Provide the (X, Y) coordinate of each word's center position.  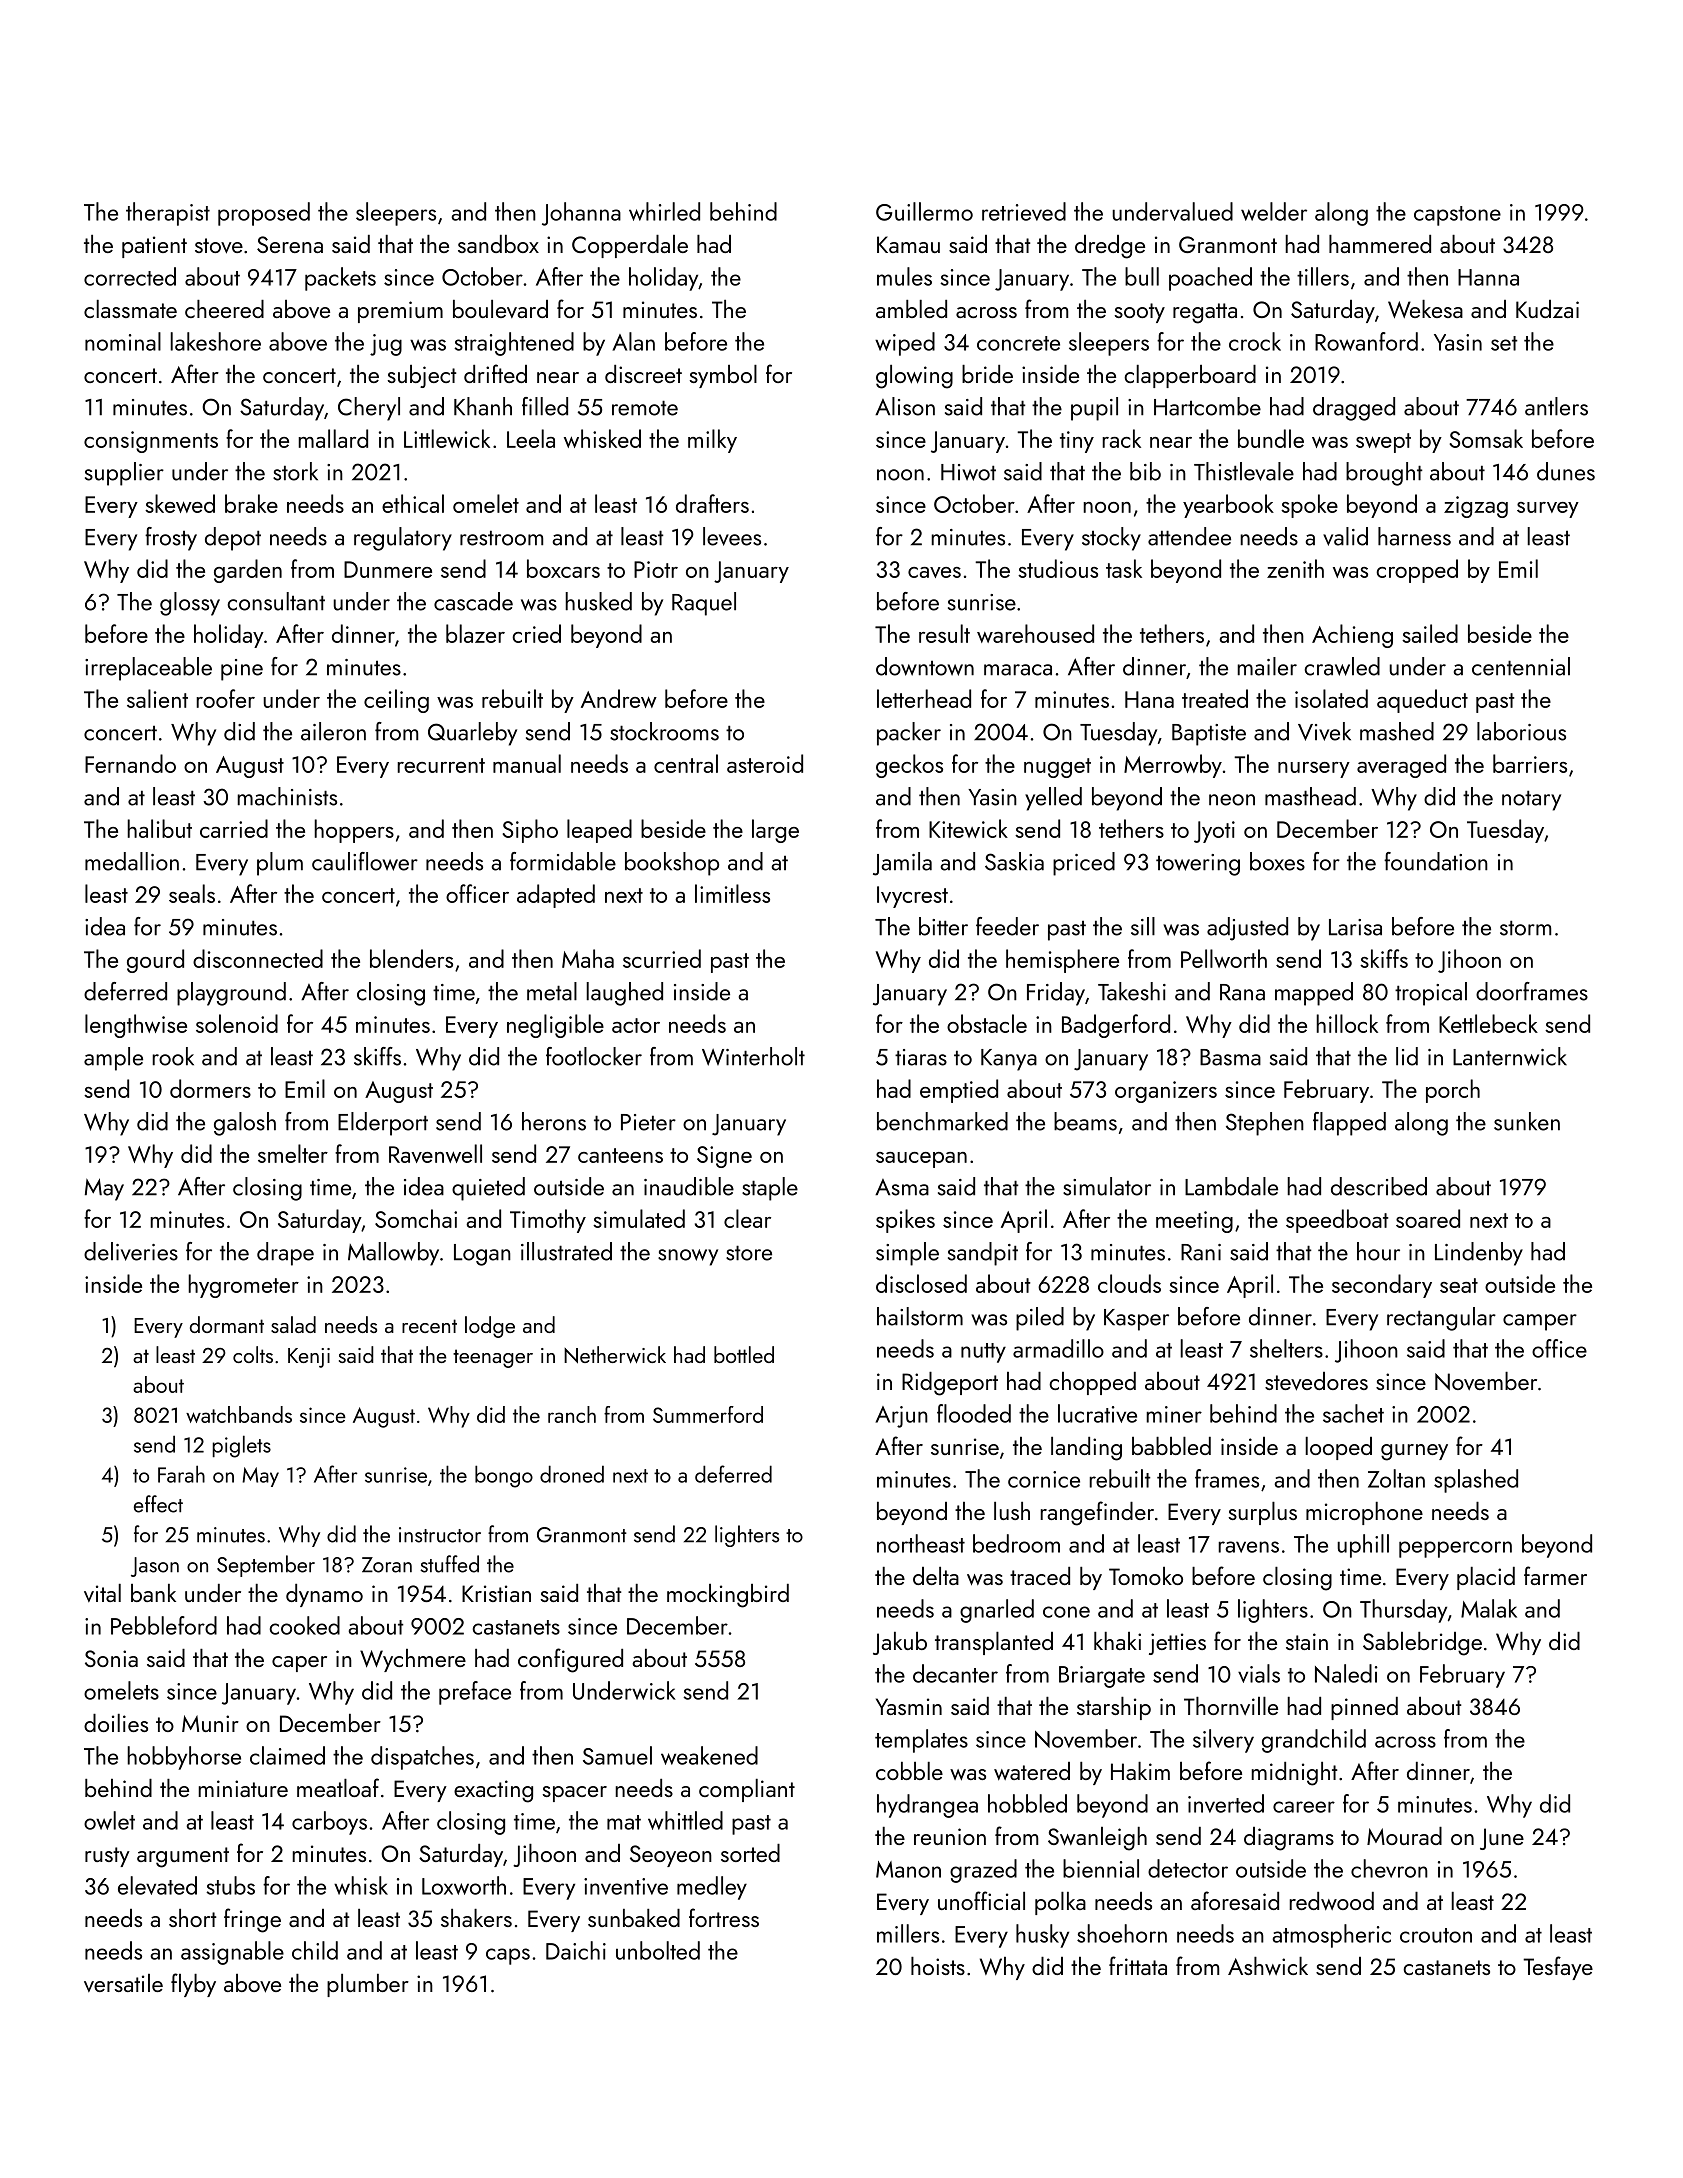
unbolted (658, 1950)
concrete (1018, 343)
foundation (1436, 861)
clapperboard (1190, 376)
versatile (123, 1983)
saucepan (921, 1160)
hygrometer (243, 1286)
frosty (171, 539)
